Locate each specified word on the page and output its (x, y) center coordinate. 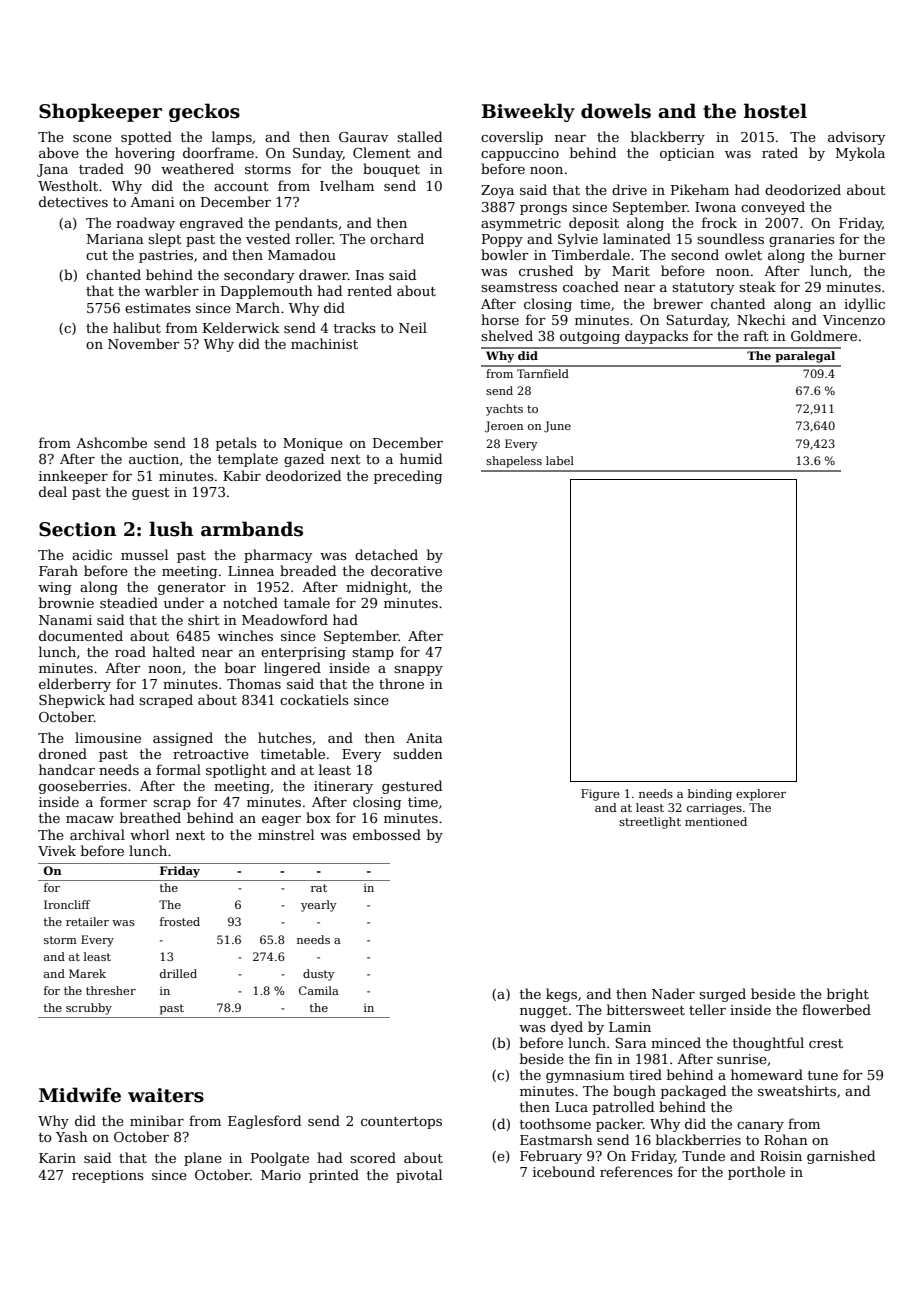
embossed (387, 834)
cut (97, 255)
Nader (673, 993)
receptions (108, 1176)
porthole (756, 1173)
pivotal (419, 1176)
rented (369, 290)
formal (178, 769)
